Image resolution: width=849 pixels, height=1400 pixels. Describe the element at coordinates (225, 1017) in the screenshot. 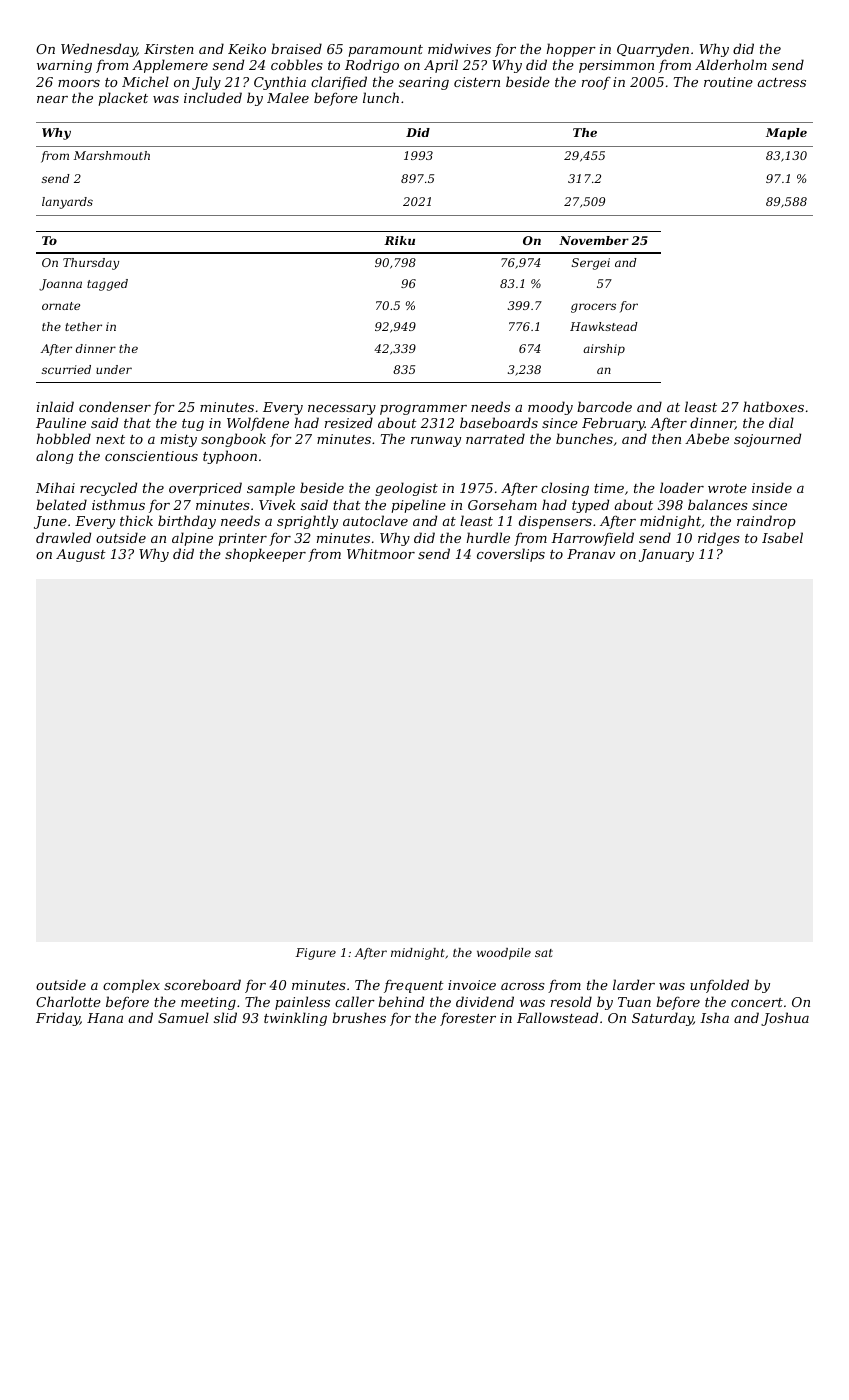

I see `slid` at that location.
